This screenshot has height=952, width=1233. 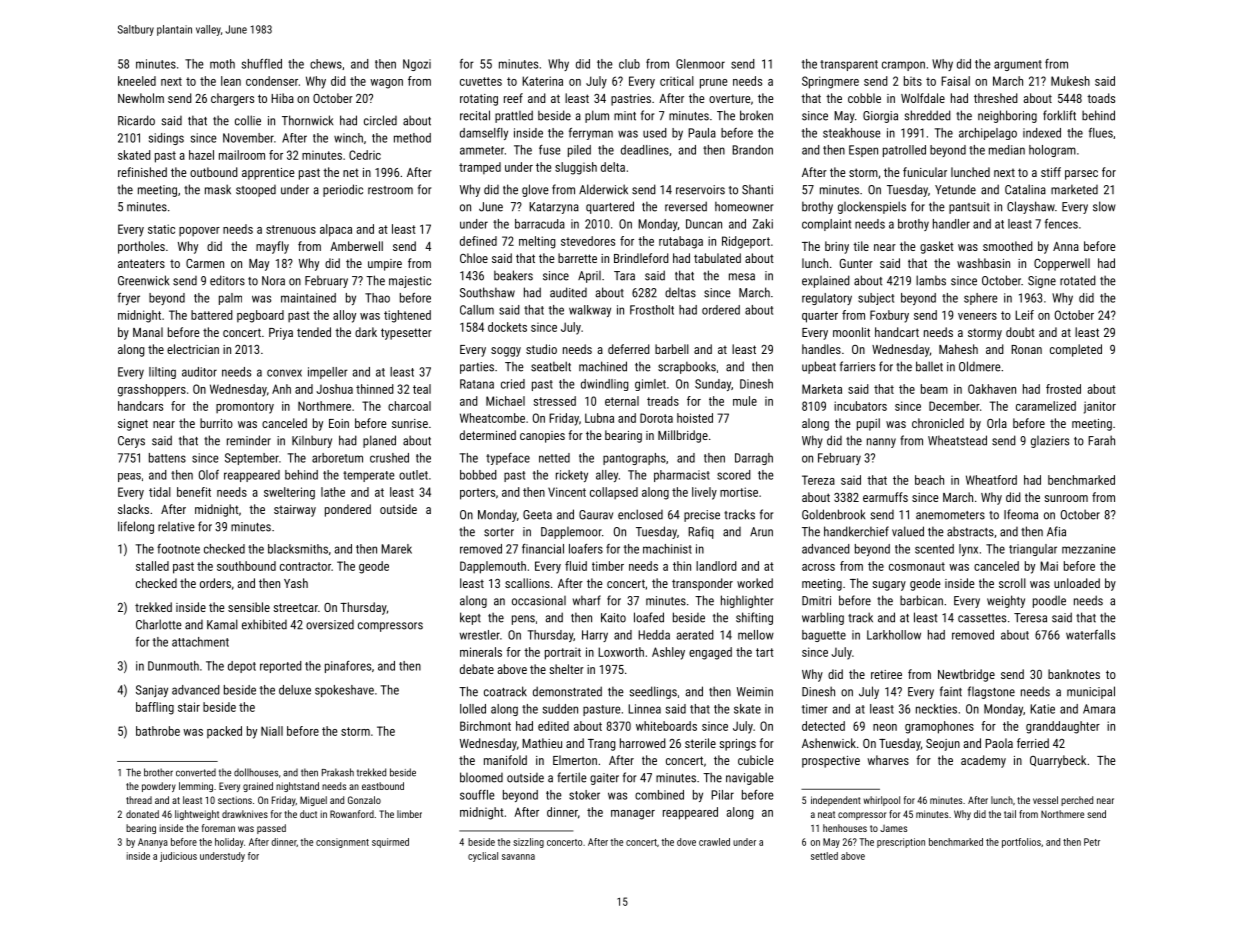 I want to click on deluxe, so click(x=295, y=690).
